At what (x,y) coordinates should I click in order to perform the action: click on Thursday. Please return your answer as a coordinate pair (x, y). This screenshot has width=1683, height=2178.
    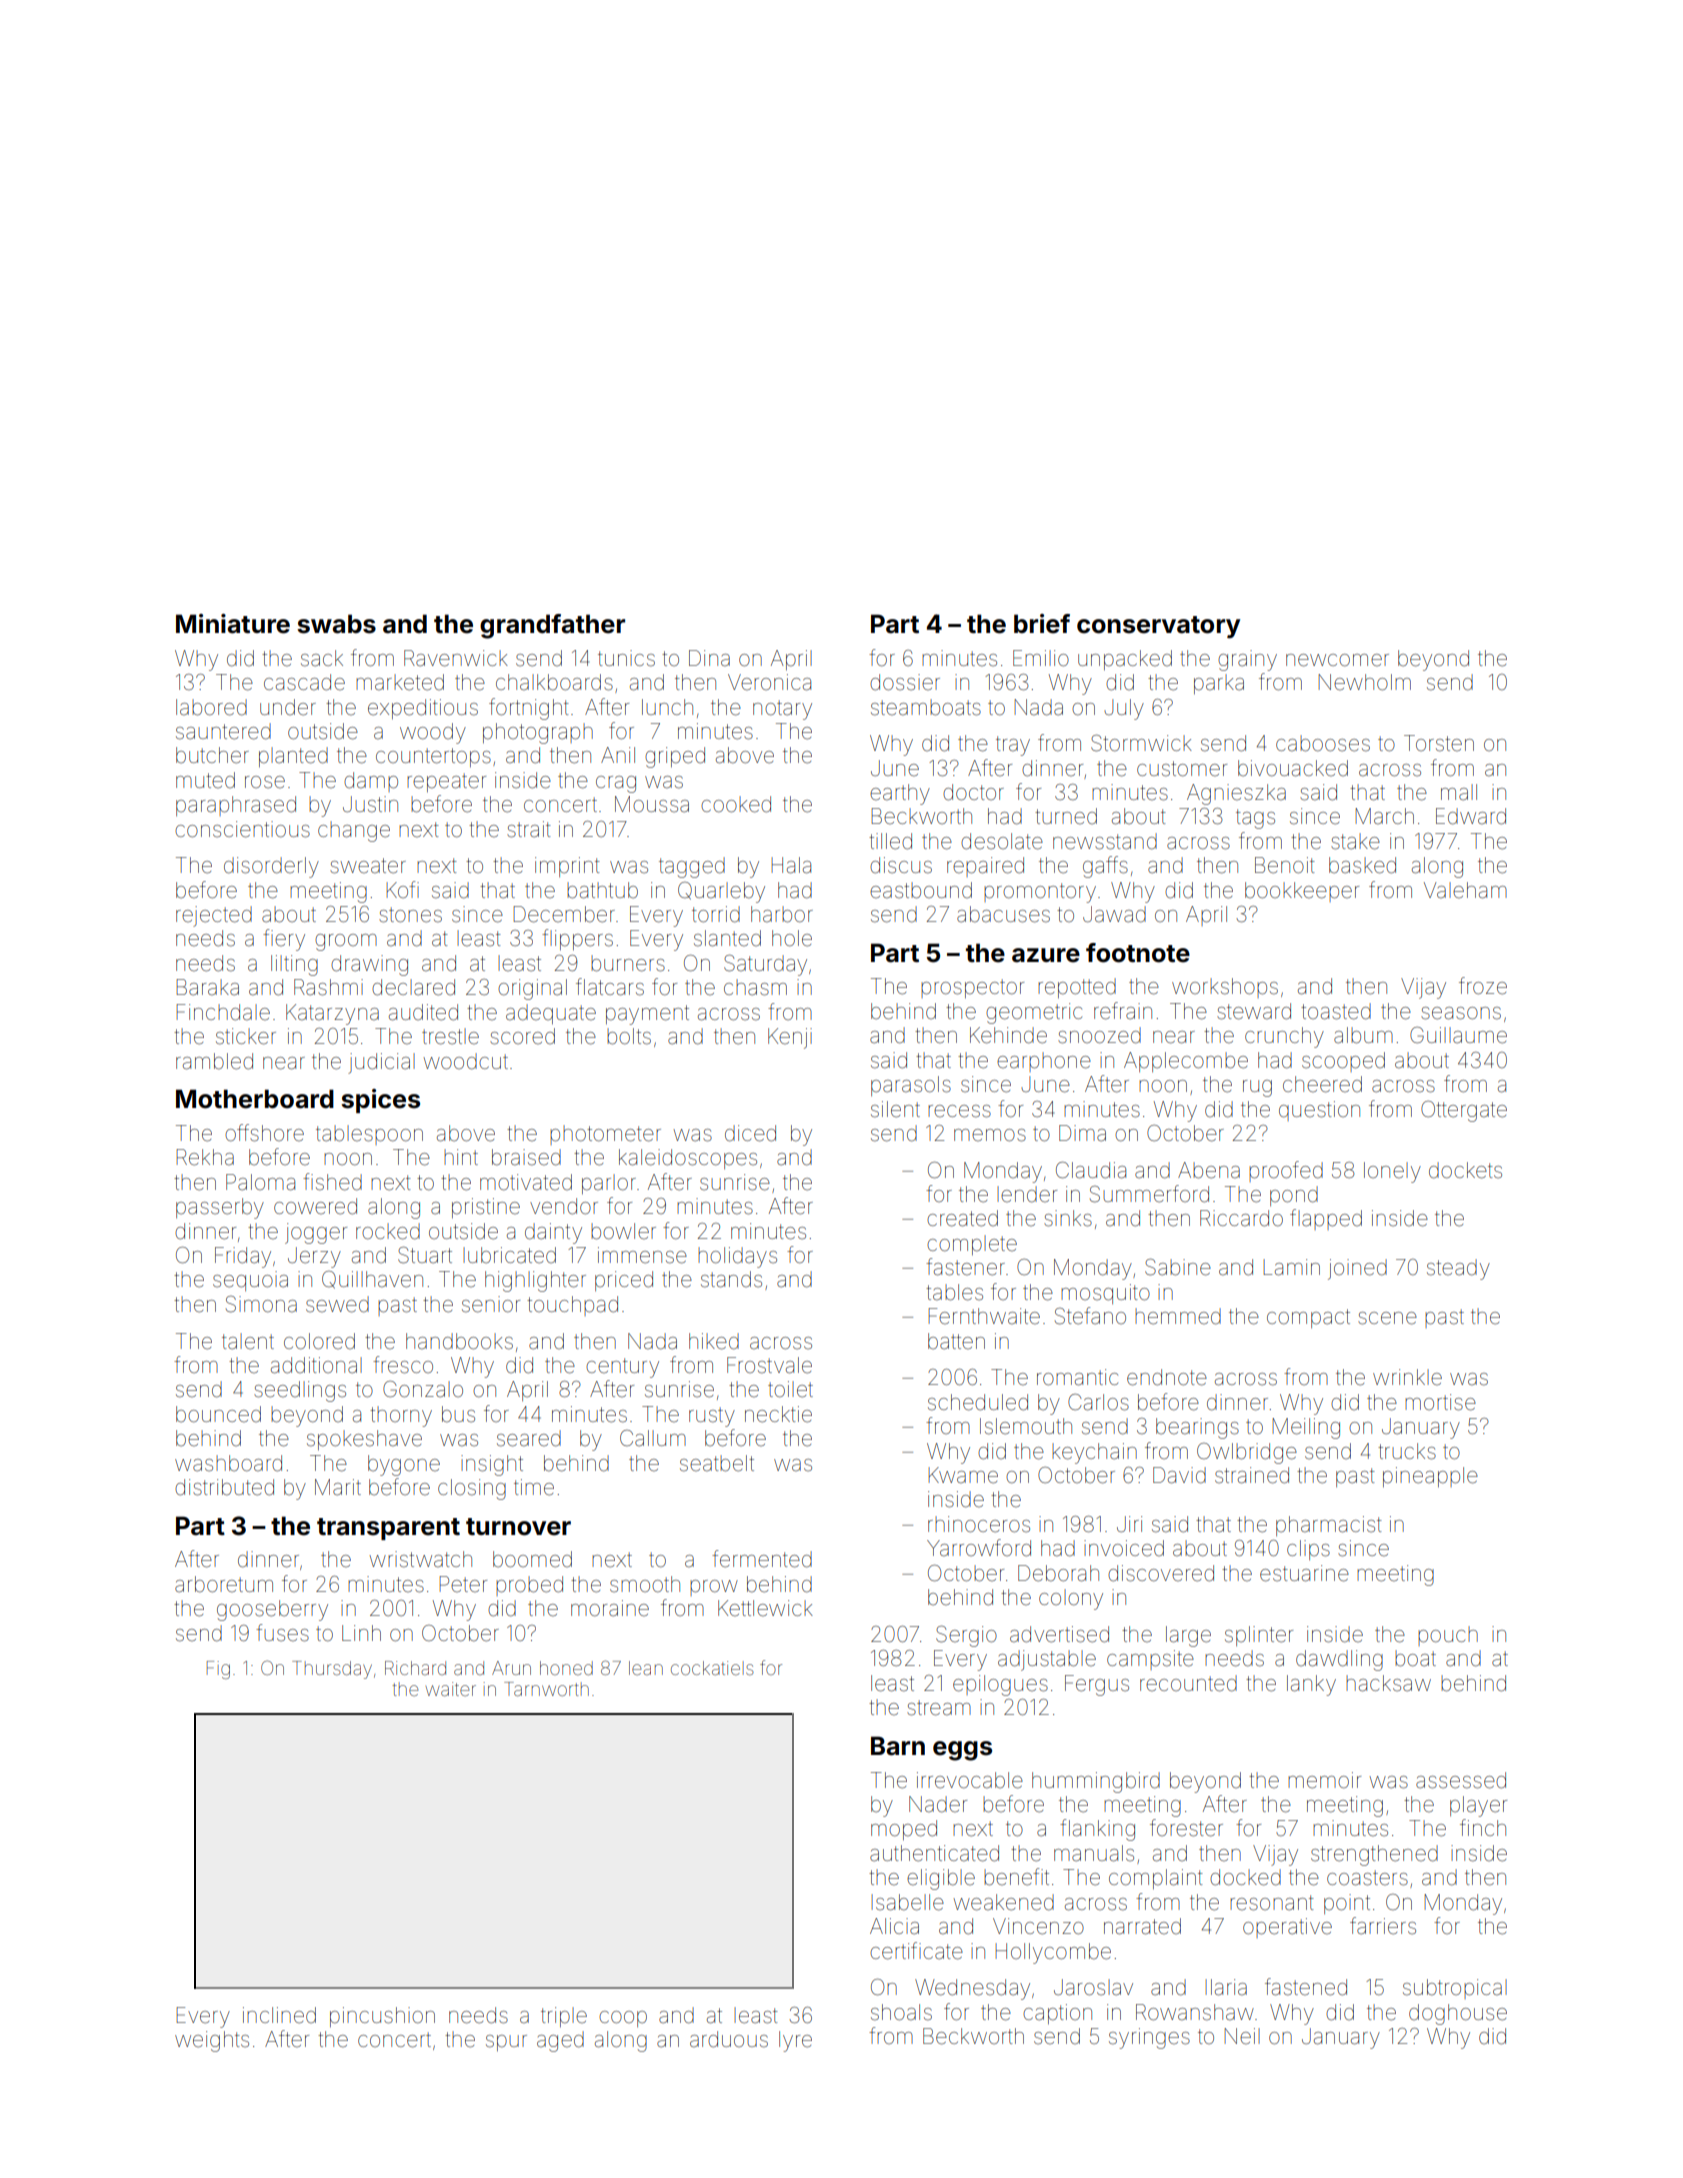
    Looking at the image, I should click on (332, 1670).
